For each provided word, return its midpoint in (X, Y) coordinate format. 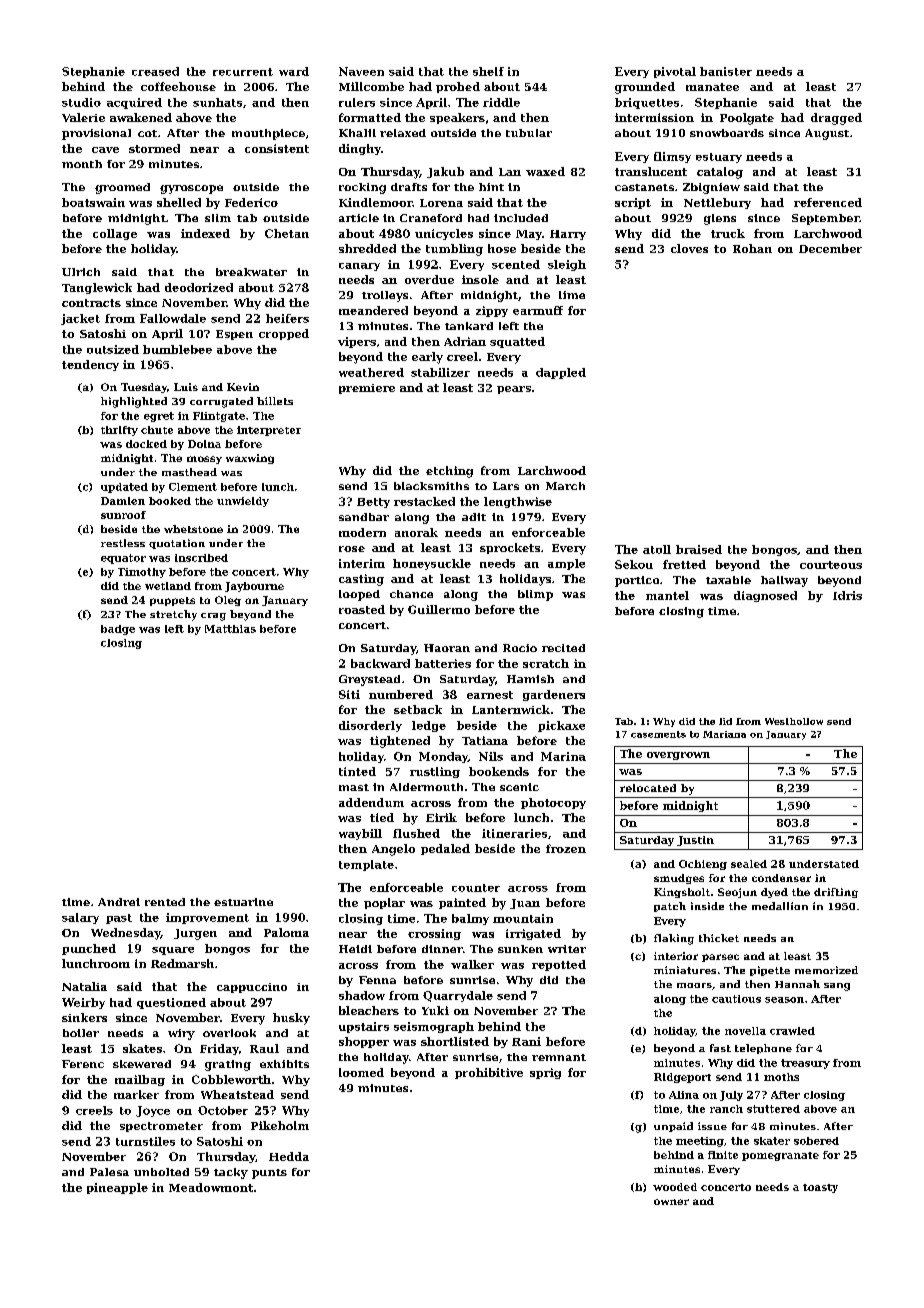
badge (118, 630)
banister (726, 71)
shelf (488, 71)
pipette (770, 971)
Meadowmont (211, 1187)
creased (155, 71)
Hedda (289, 1156)
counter (476, 888)
